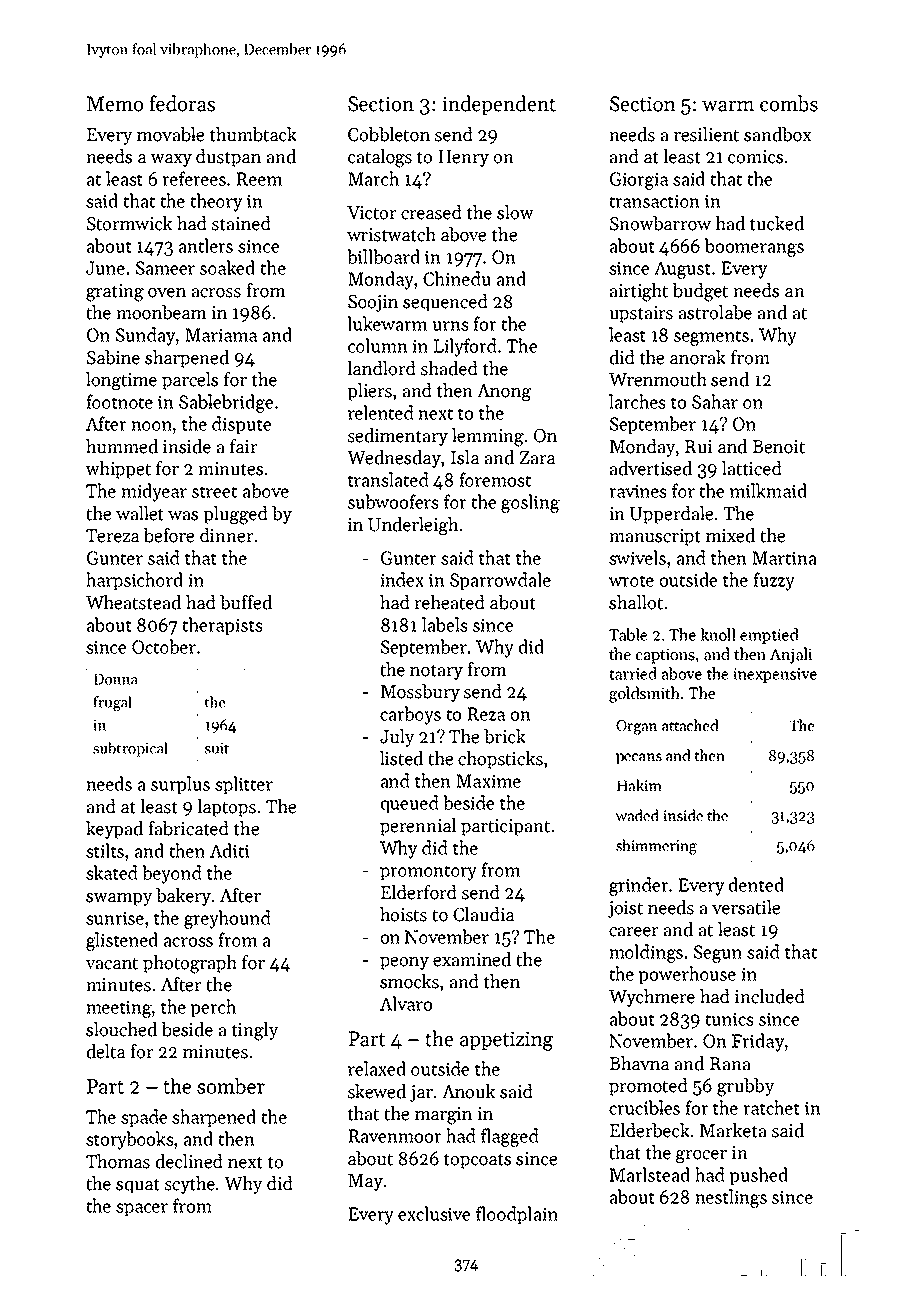 This screenshot has height=1316, width=908. Describe the element at coordinates (222, 626) in the screenshot. I see `therapists` at that location.
